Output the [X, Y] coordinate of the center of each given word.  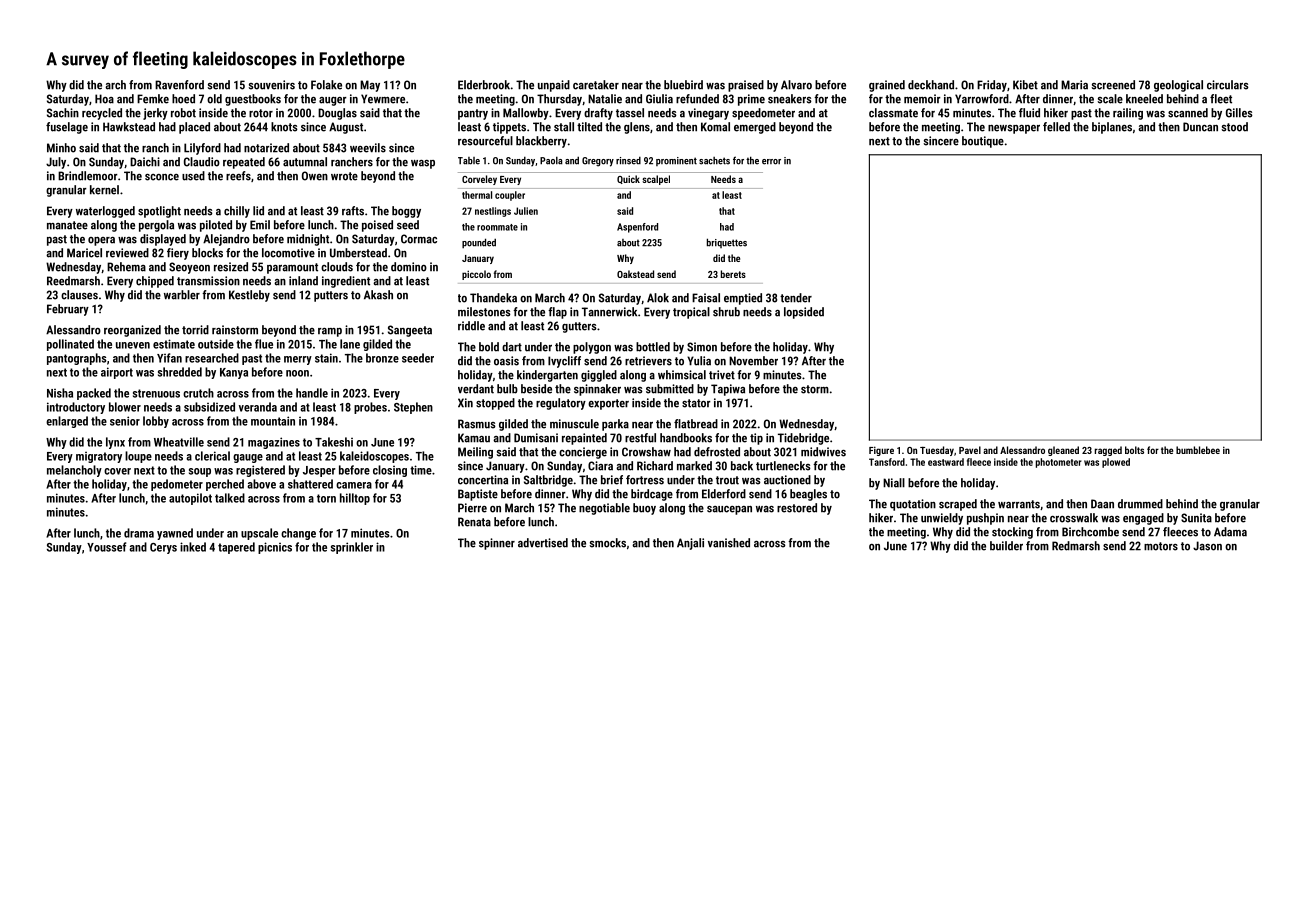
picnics [275, 548]
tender [796, 298]
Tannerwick [609, 312]
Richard [655, 466]
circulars [1228, 85]
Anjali [690, 544]
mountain [273, 421]
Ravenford [179, 85]
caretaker [596, 85]
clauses [79, 295]
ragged [1108, 451]
